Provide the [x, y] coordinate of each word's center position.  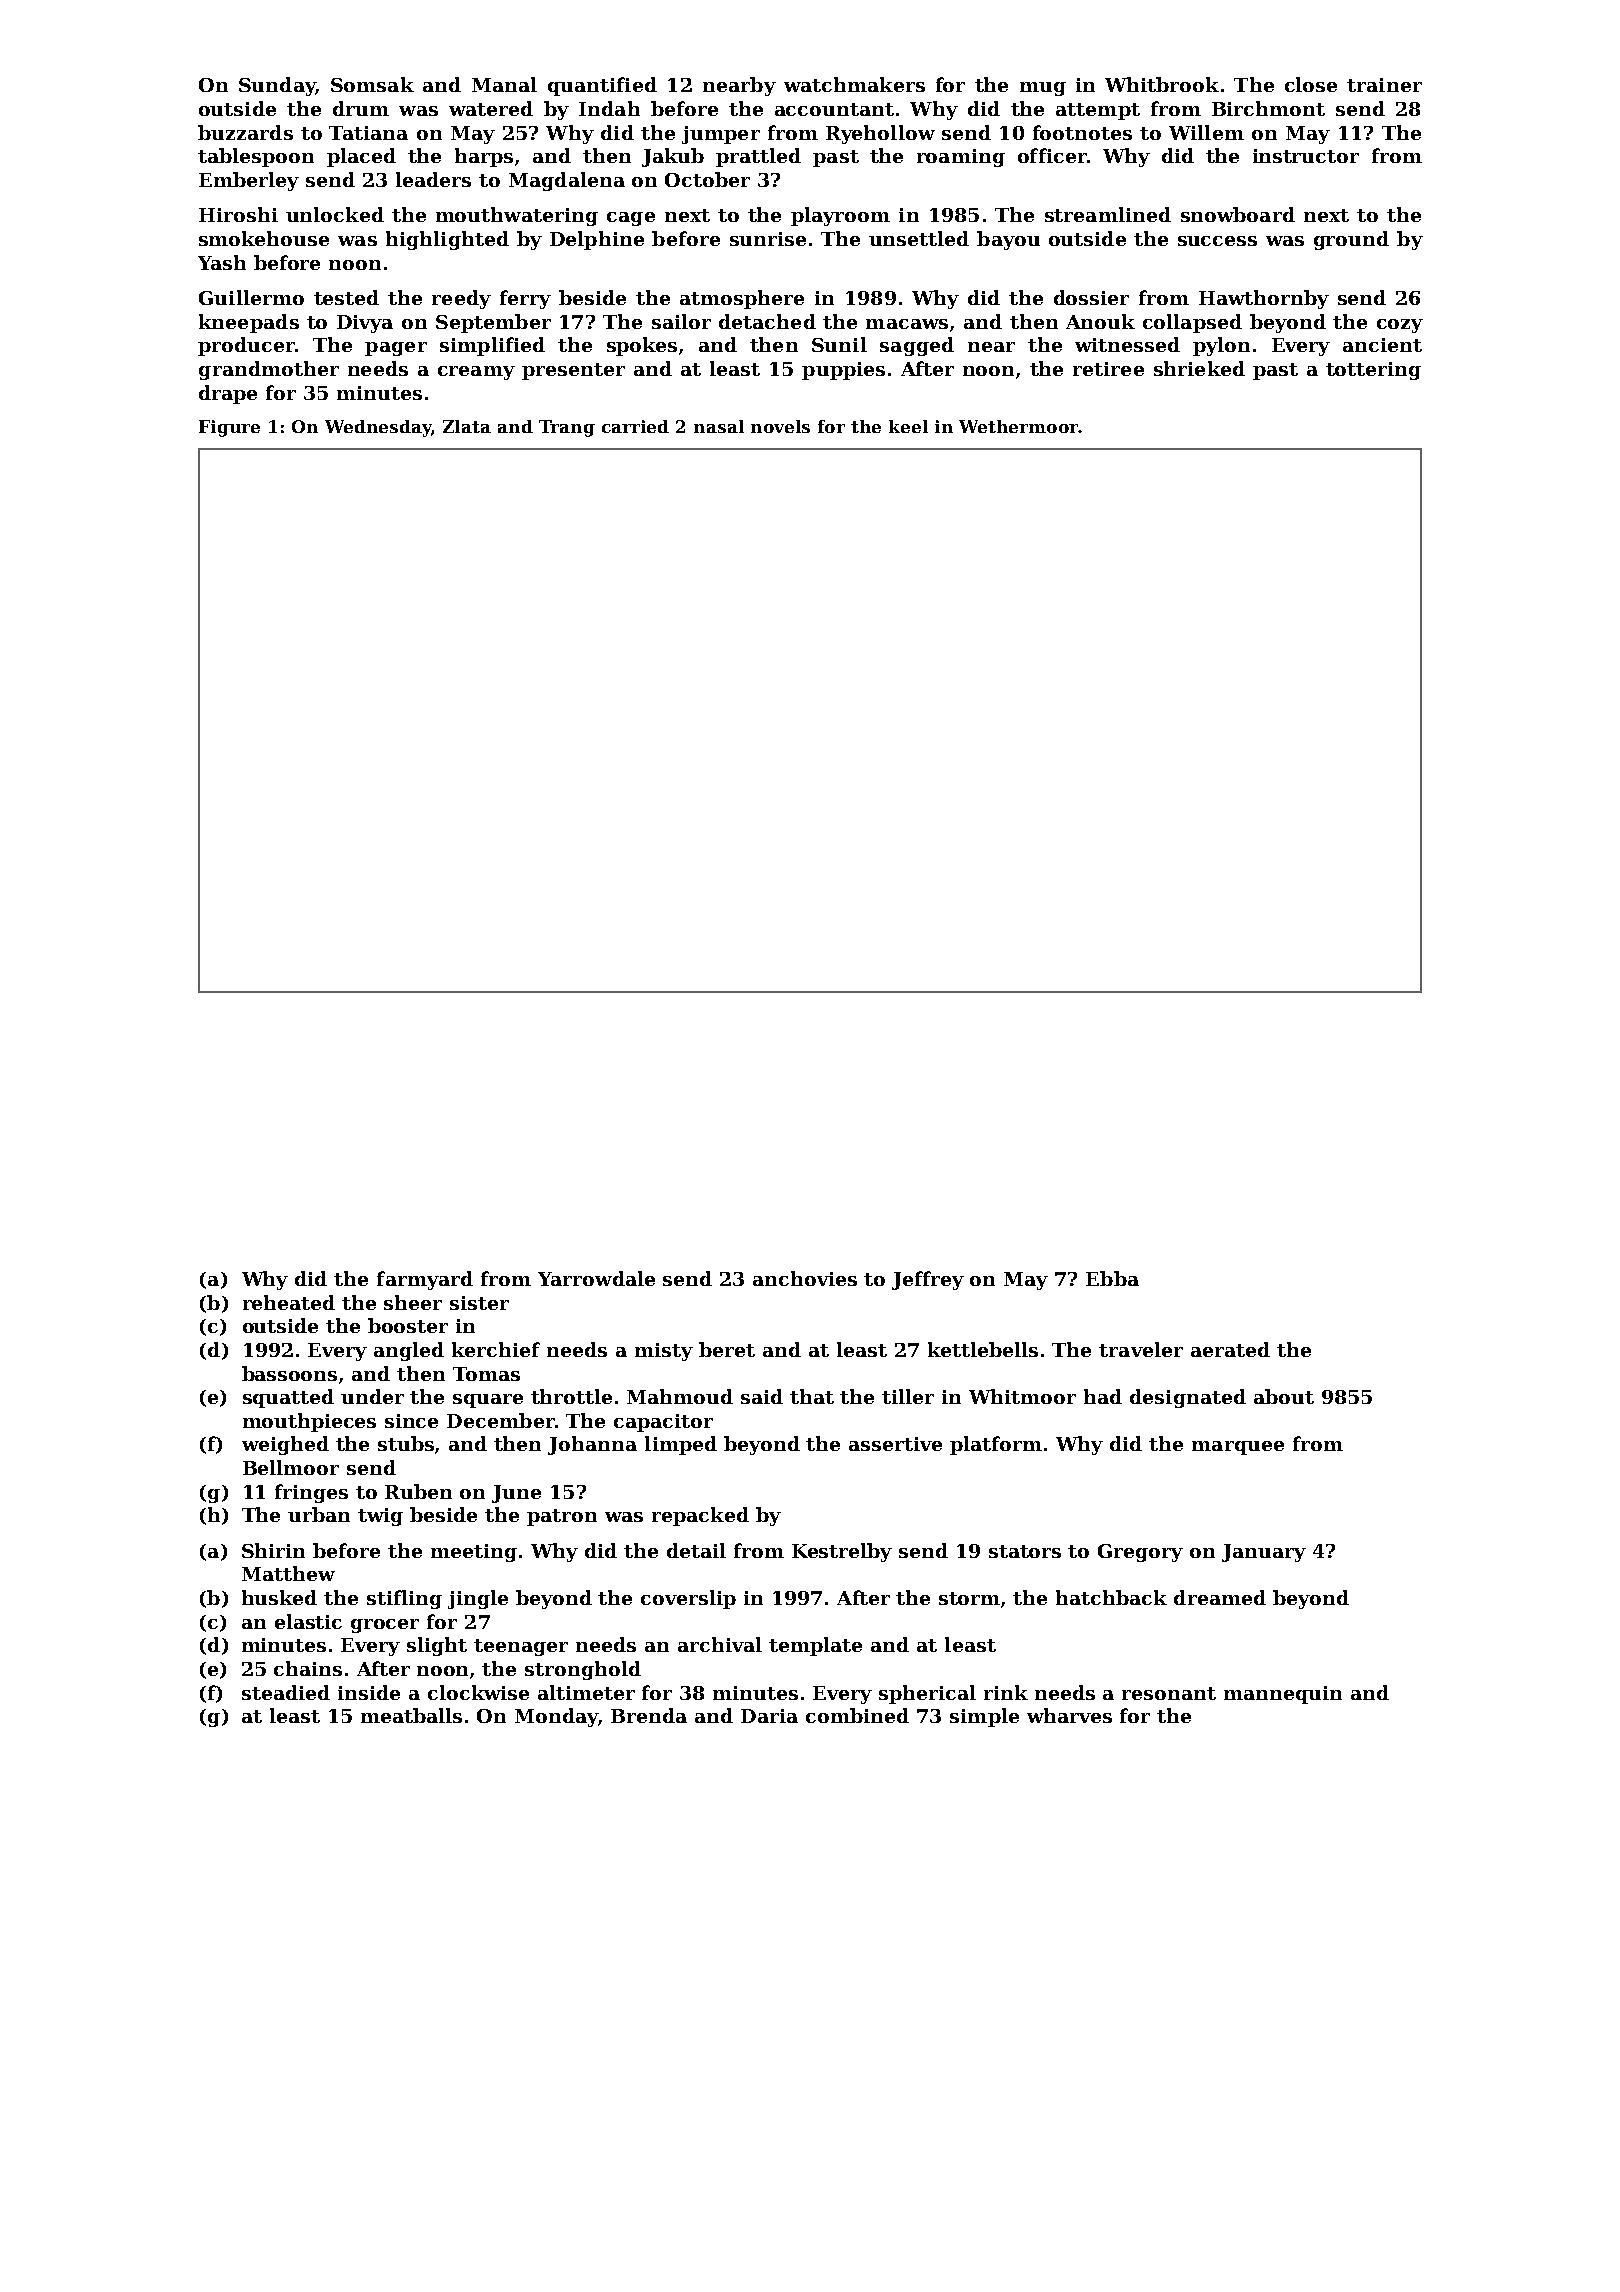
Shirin [273, 1550]
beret [727, 1349]
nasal [719, 426]
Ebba [1112, 1278]
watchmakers [854, 84]
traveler [1141, 1349]
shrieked [1199, 368]
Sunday [277, 86]
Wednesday [378, 428]
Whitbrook [1162, 84]
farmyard [425, 1280]
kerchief [496, 1349]
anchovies [805, 1278]
